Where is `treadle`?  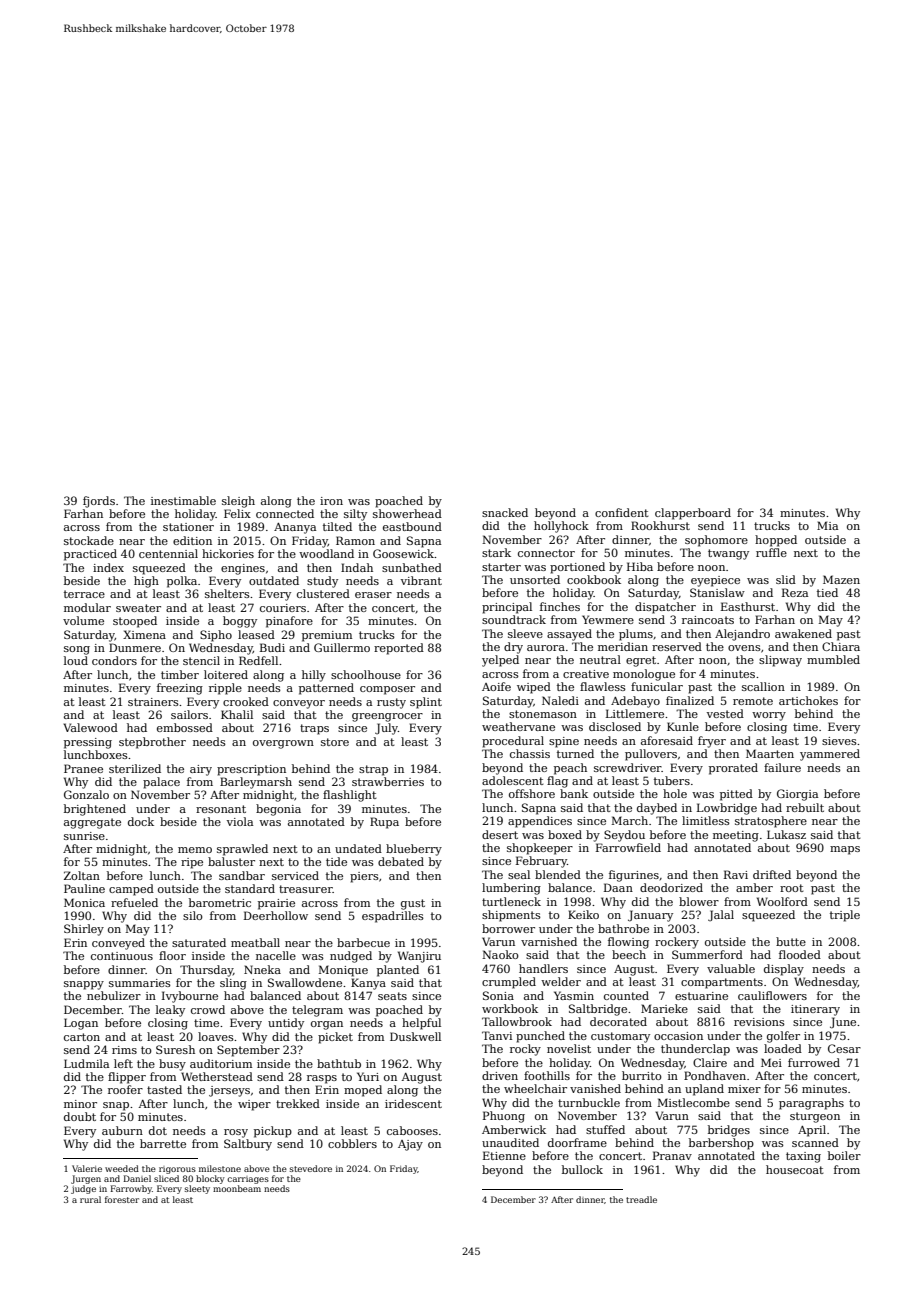 treadle is located at coordinates (641, 1199).
